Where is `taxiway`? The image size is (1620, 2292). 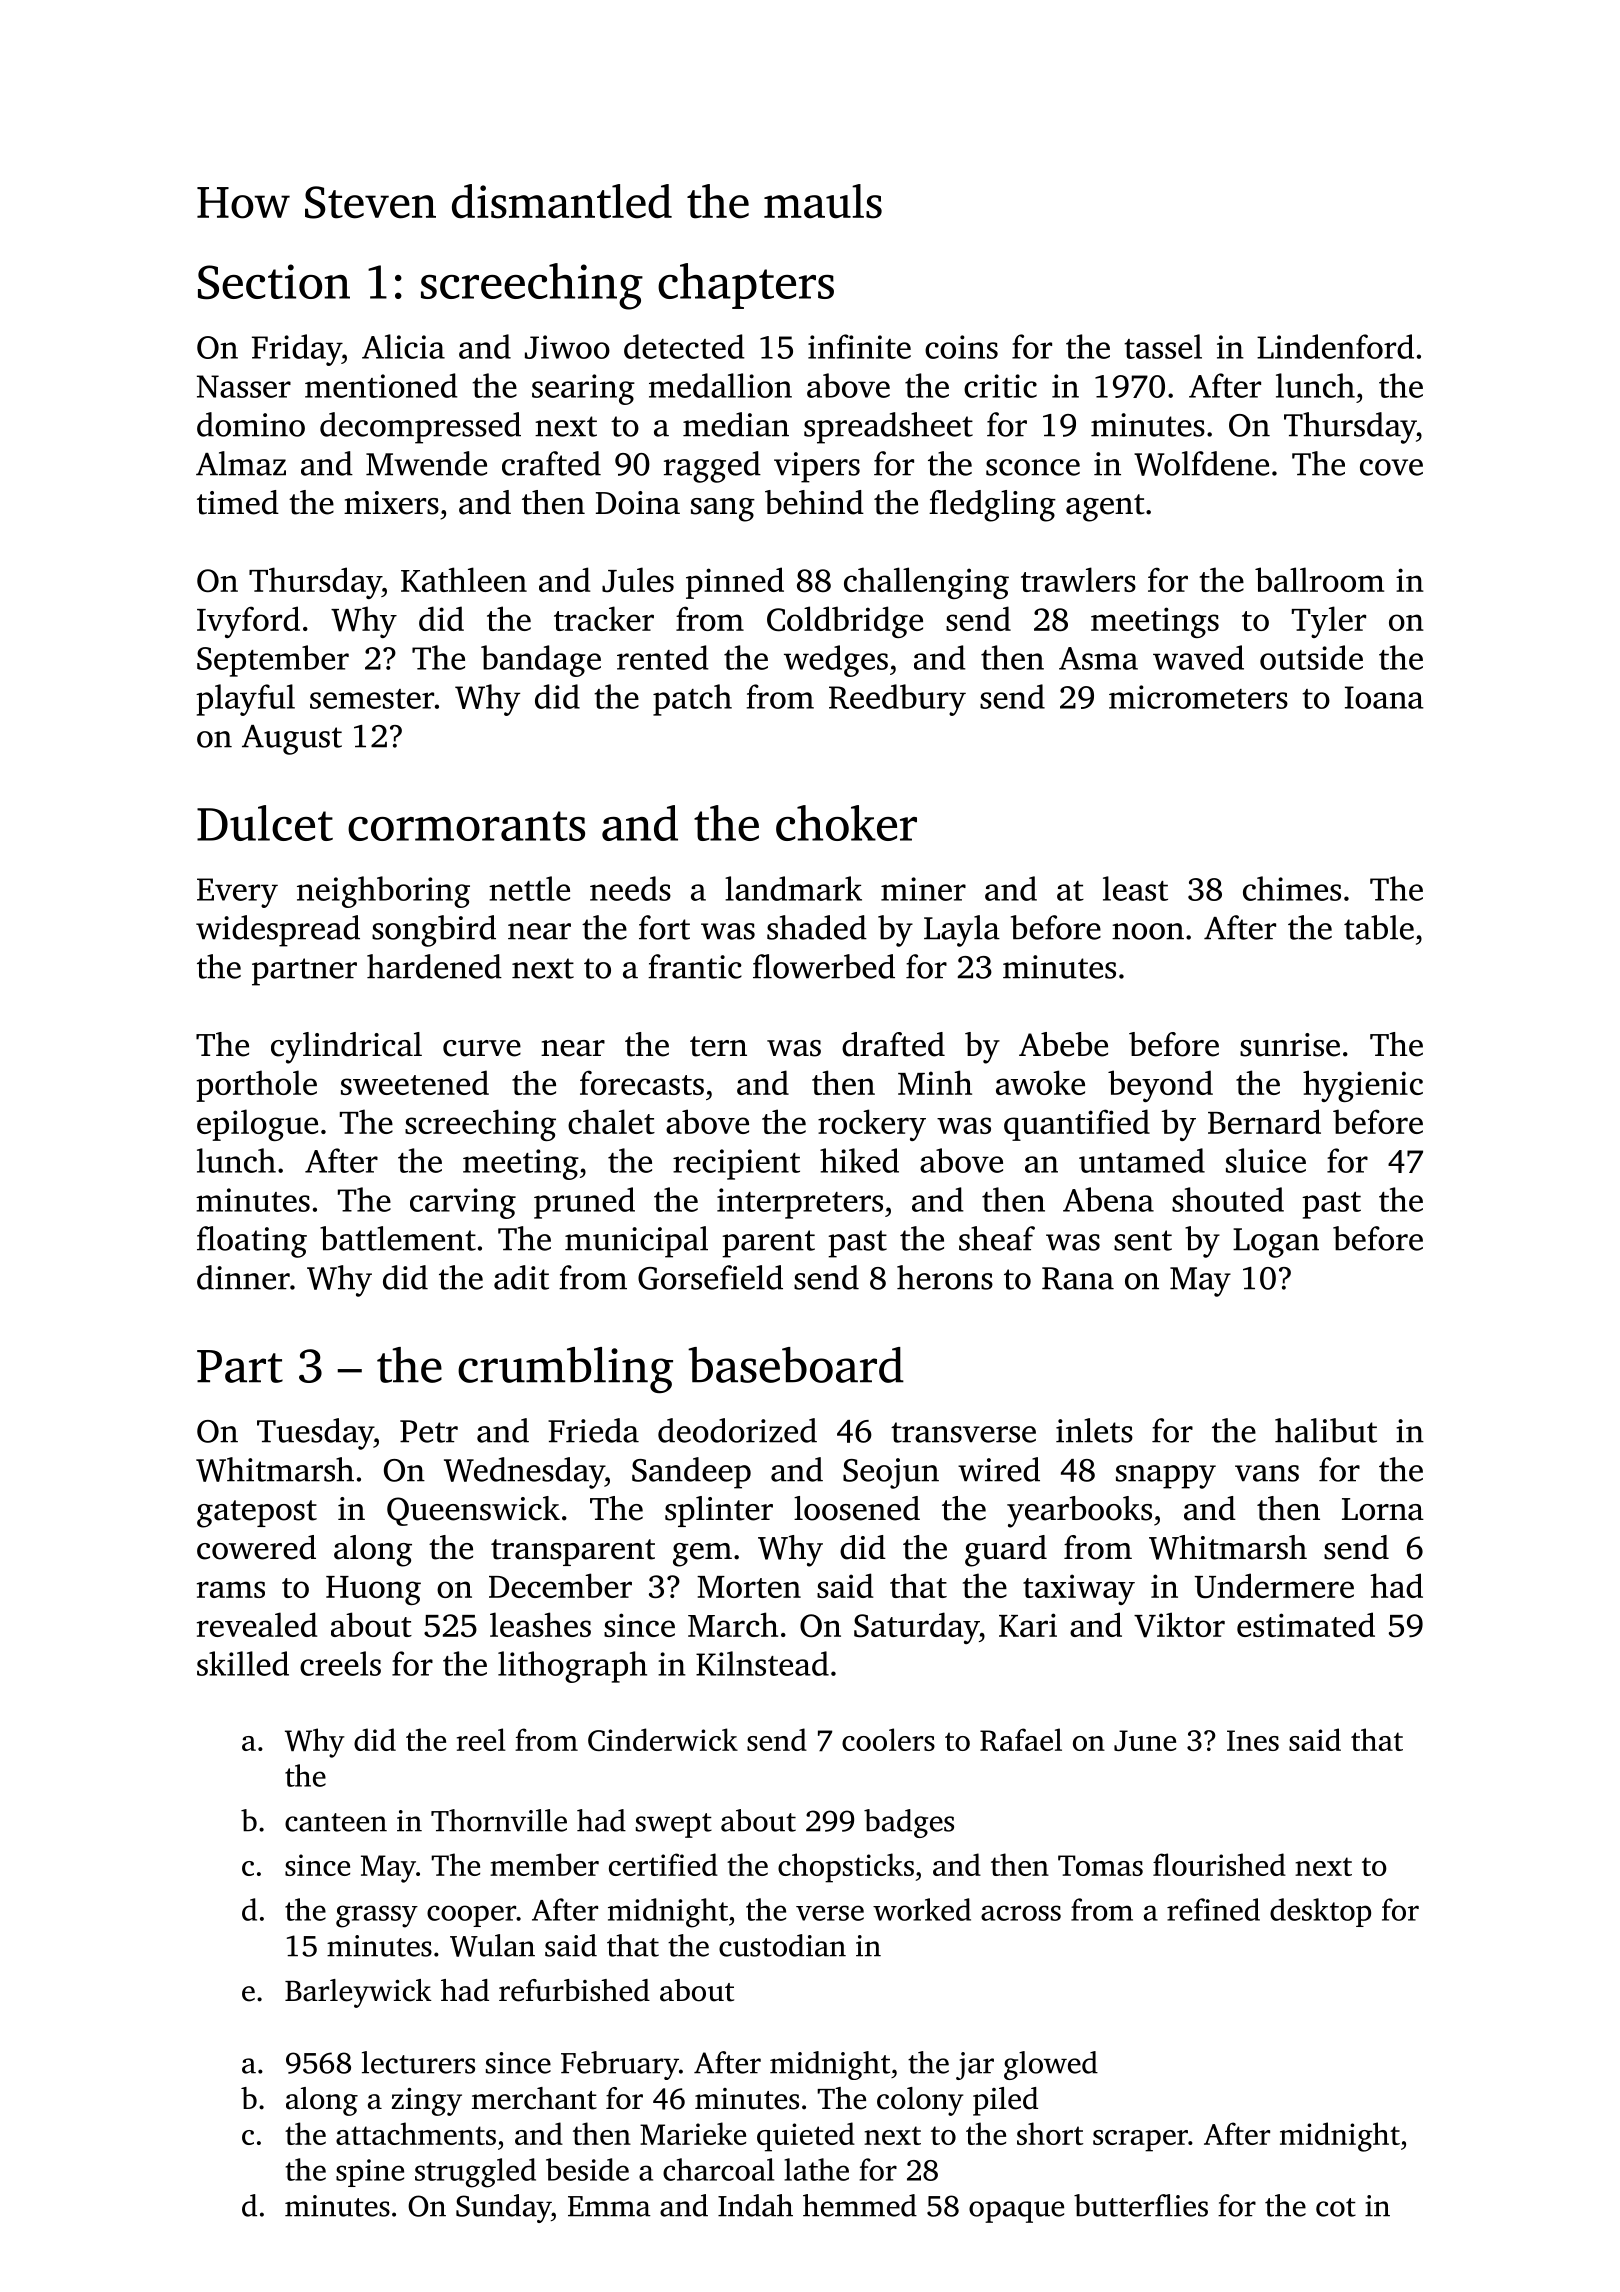 taxiway is located at coordinates (1079, 1589).
